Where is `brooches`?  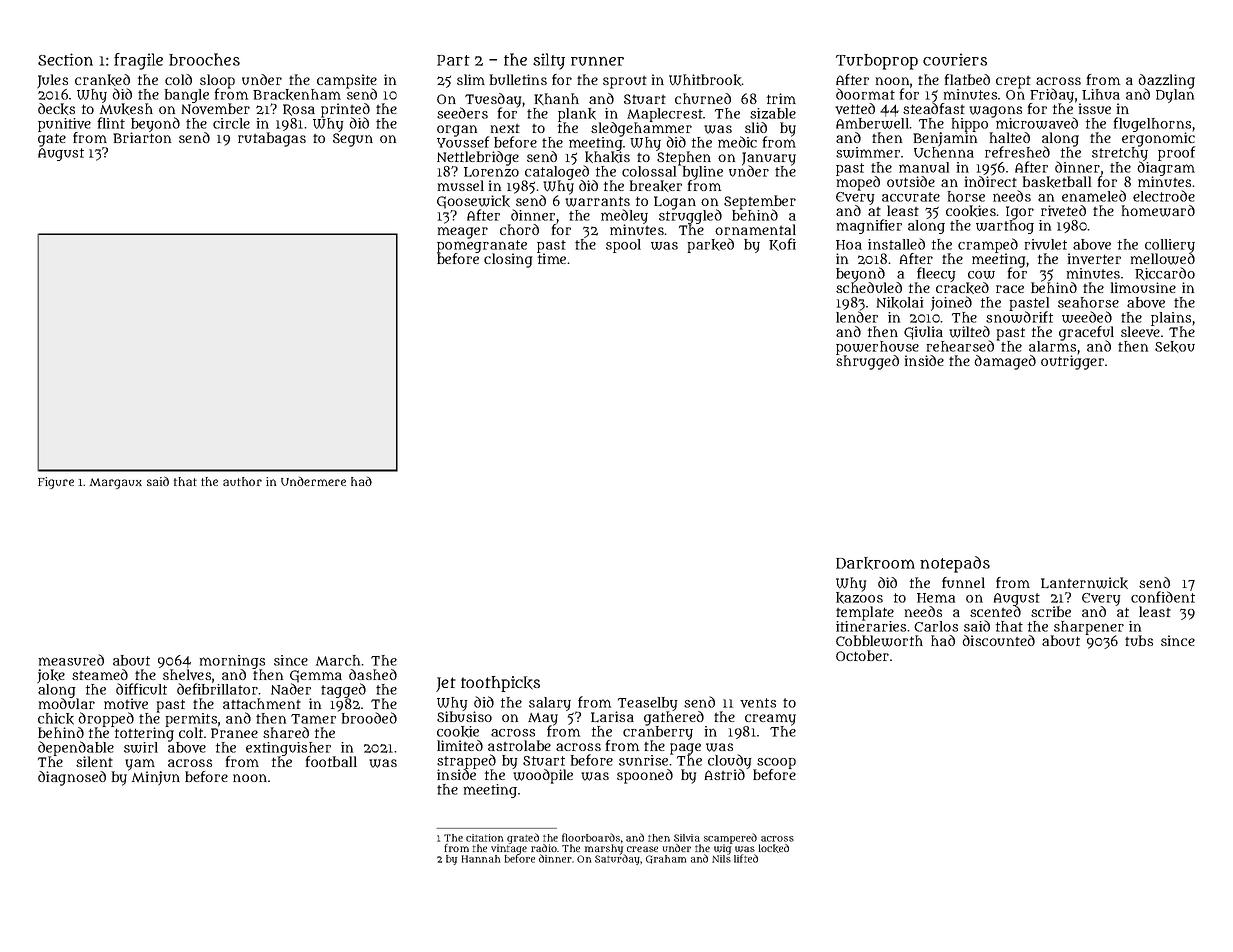
brooches is located at coordinates (204, 59).
